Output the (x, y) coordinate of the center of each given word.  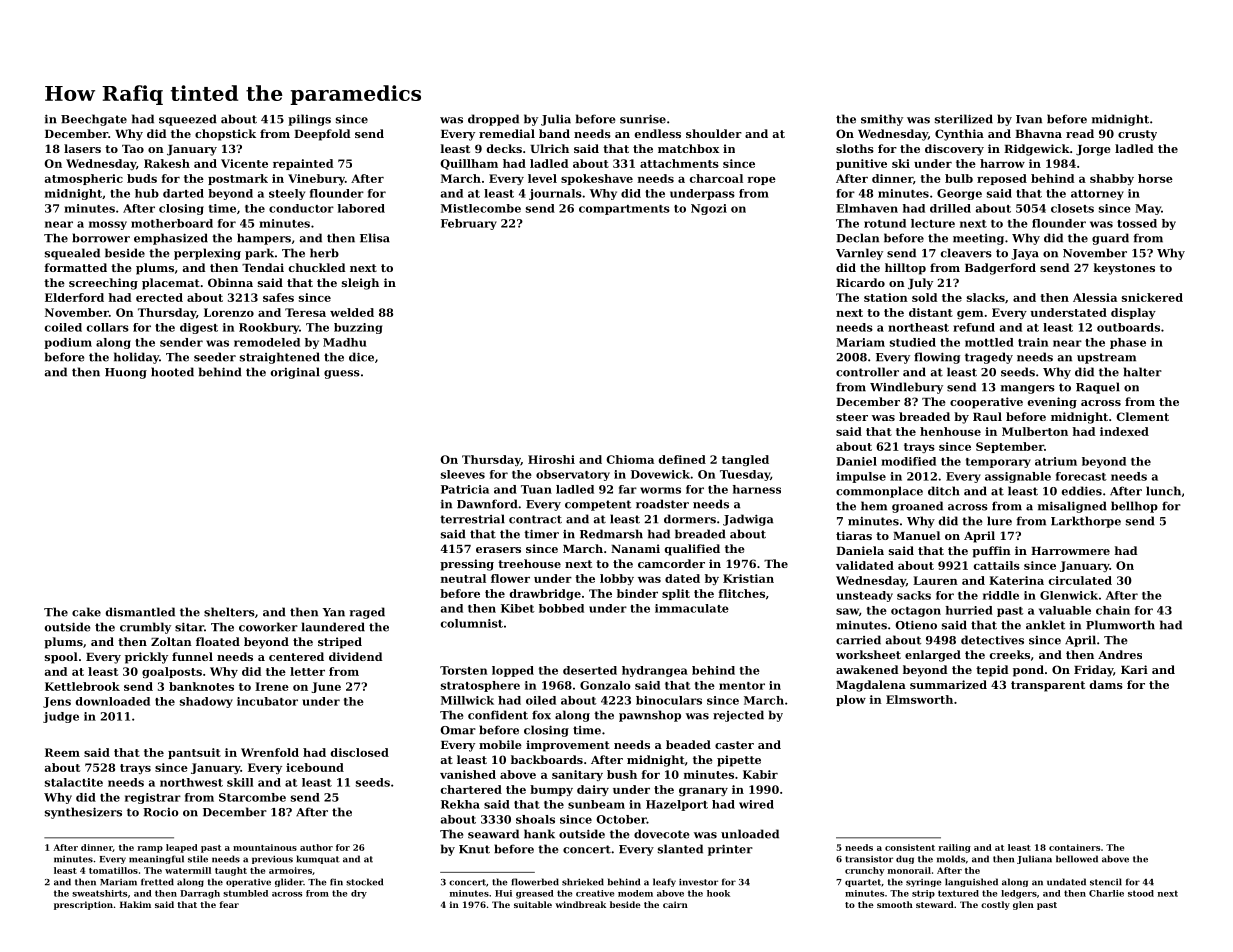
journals (555, 194)
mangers (1028, 389)
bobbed (561, 608)
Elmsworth (919, 699)
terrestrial (472, 519)
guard (1110, 239)
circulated (1080, 580)
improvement (568, 746)
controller (867, 372)
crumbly (145, 628)
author (316, 847)
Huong (126, 373)
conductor (301, 208)
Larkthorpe (1086, 522)
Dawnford (487, 504)
